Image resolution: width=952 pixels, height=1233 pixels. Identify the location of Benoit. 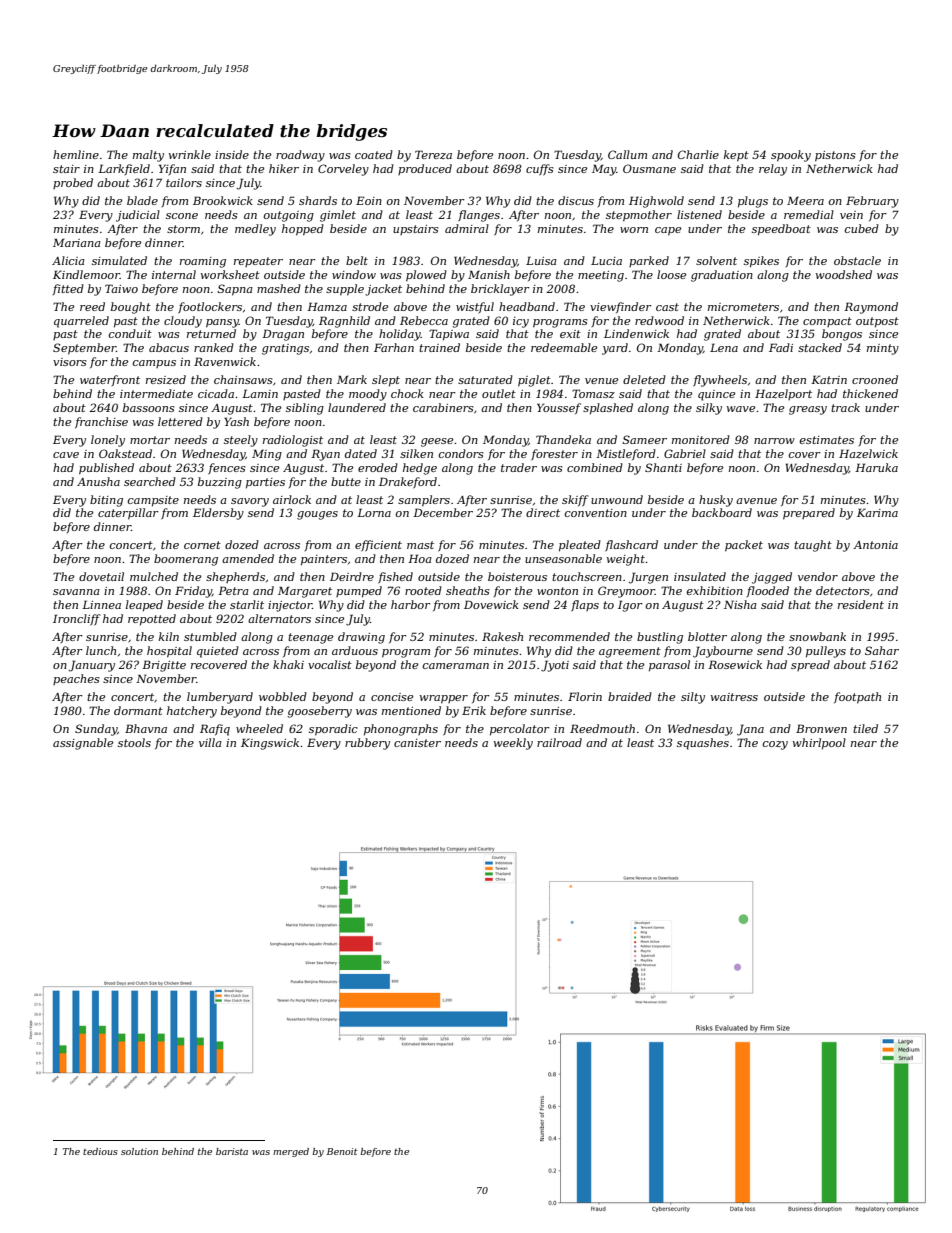
(342, 1151).
